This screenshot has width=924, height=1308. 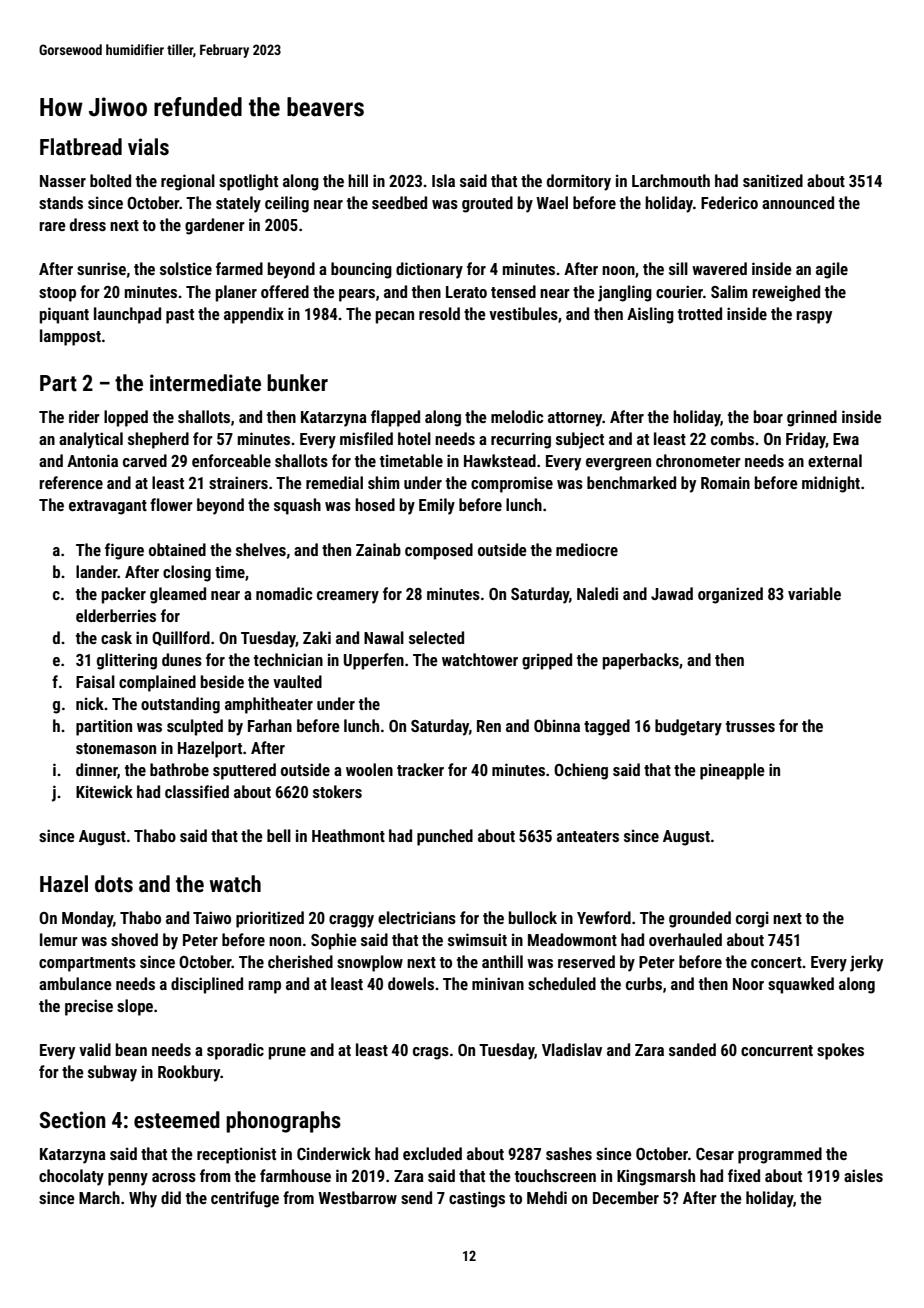 What do you see at coordinates (579, 182) in the screenshot?
I see `dormitory` at bounding box center [579, 182].
